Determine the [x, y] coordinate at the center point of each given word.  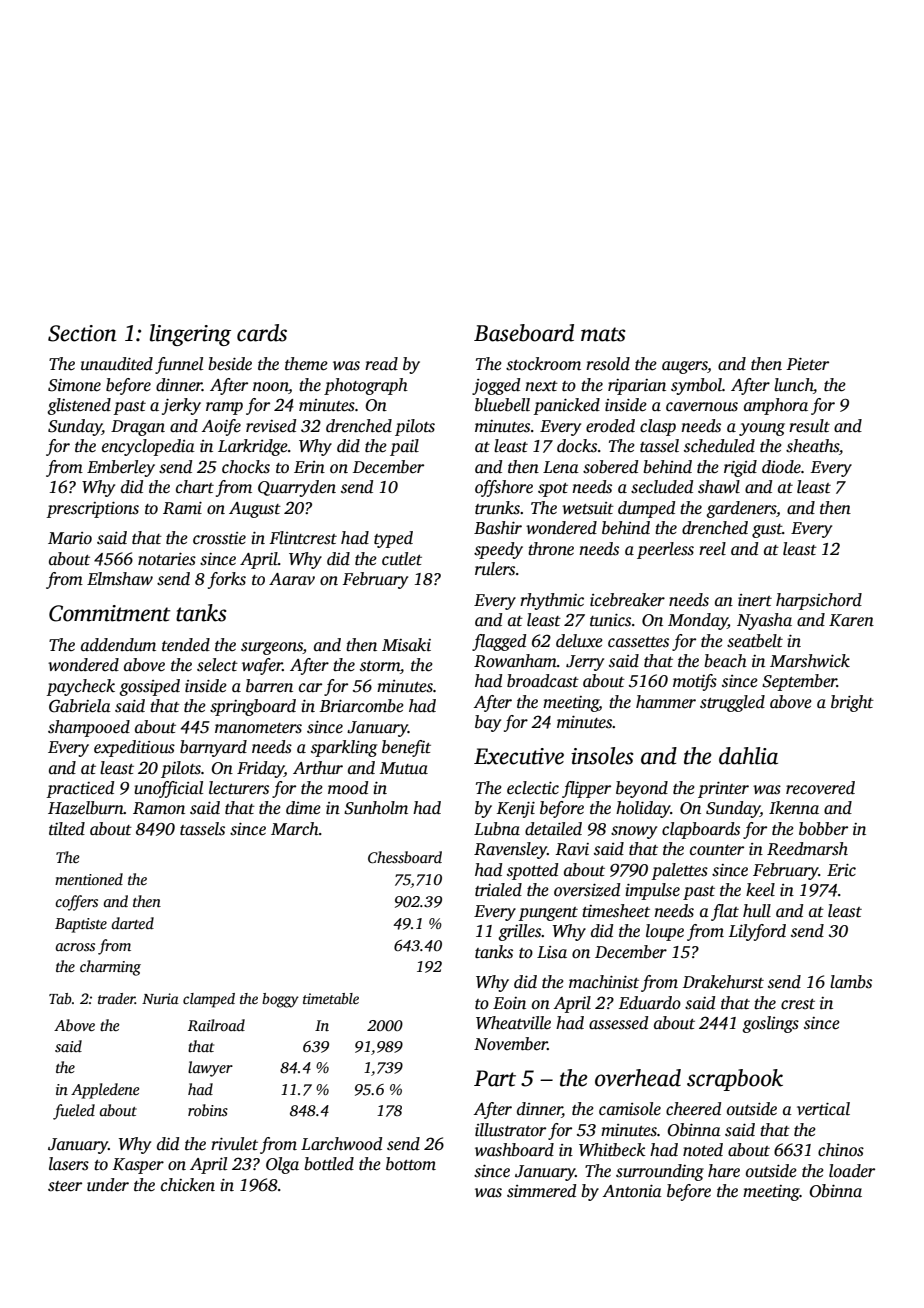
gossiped [149, 687]
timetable [331, 998]
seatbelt [755, 641]
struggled [732, 703]
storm [380, 666]
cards [262, 333]
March [295, 829]
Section [82, 333]
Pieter [807, 364]
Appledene [105, 1091]
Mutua [404, 768]
